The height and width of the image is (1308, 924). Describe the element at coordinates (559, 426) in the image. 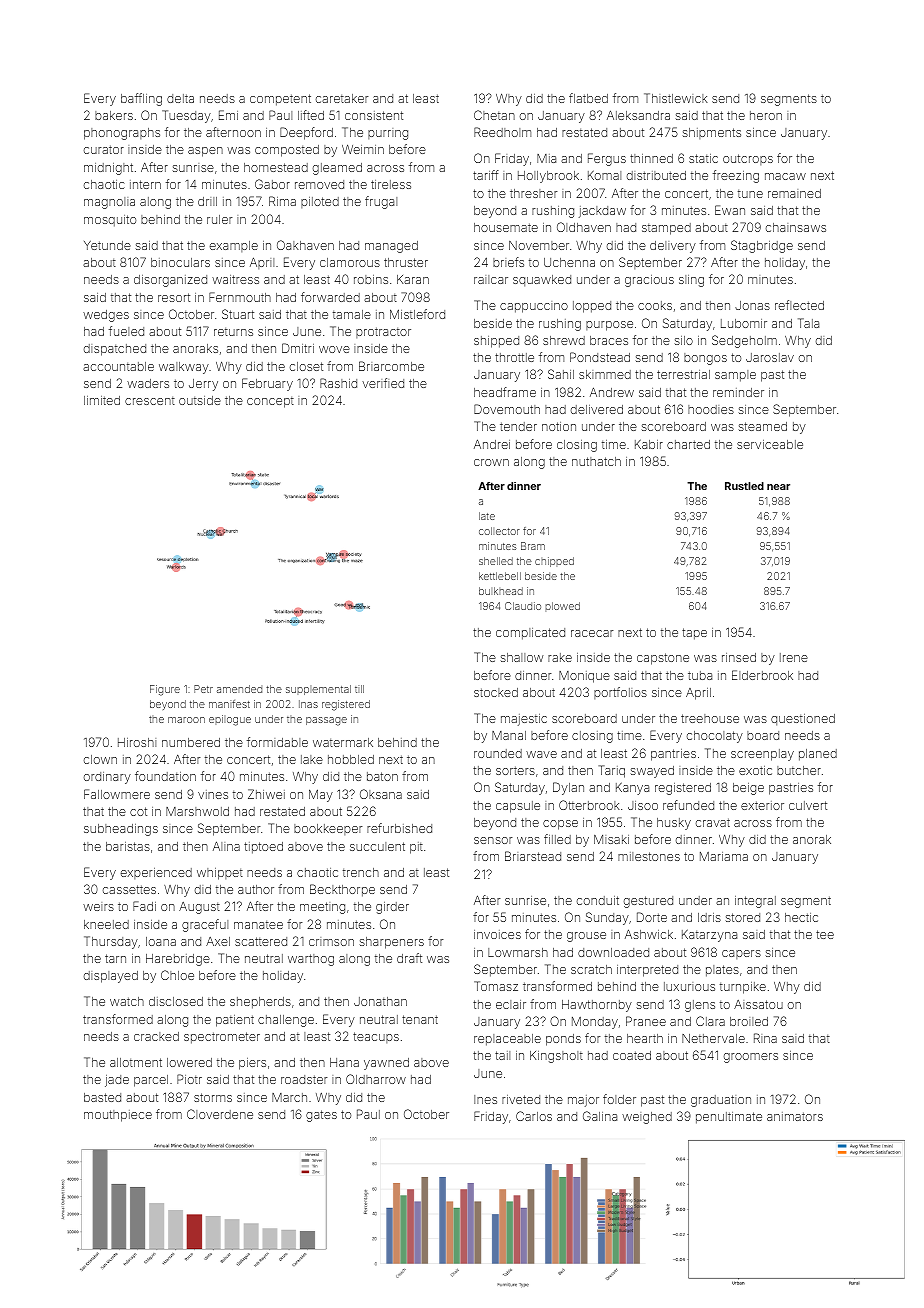

I see `notion` at that location.
